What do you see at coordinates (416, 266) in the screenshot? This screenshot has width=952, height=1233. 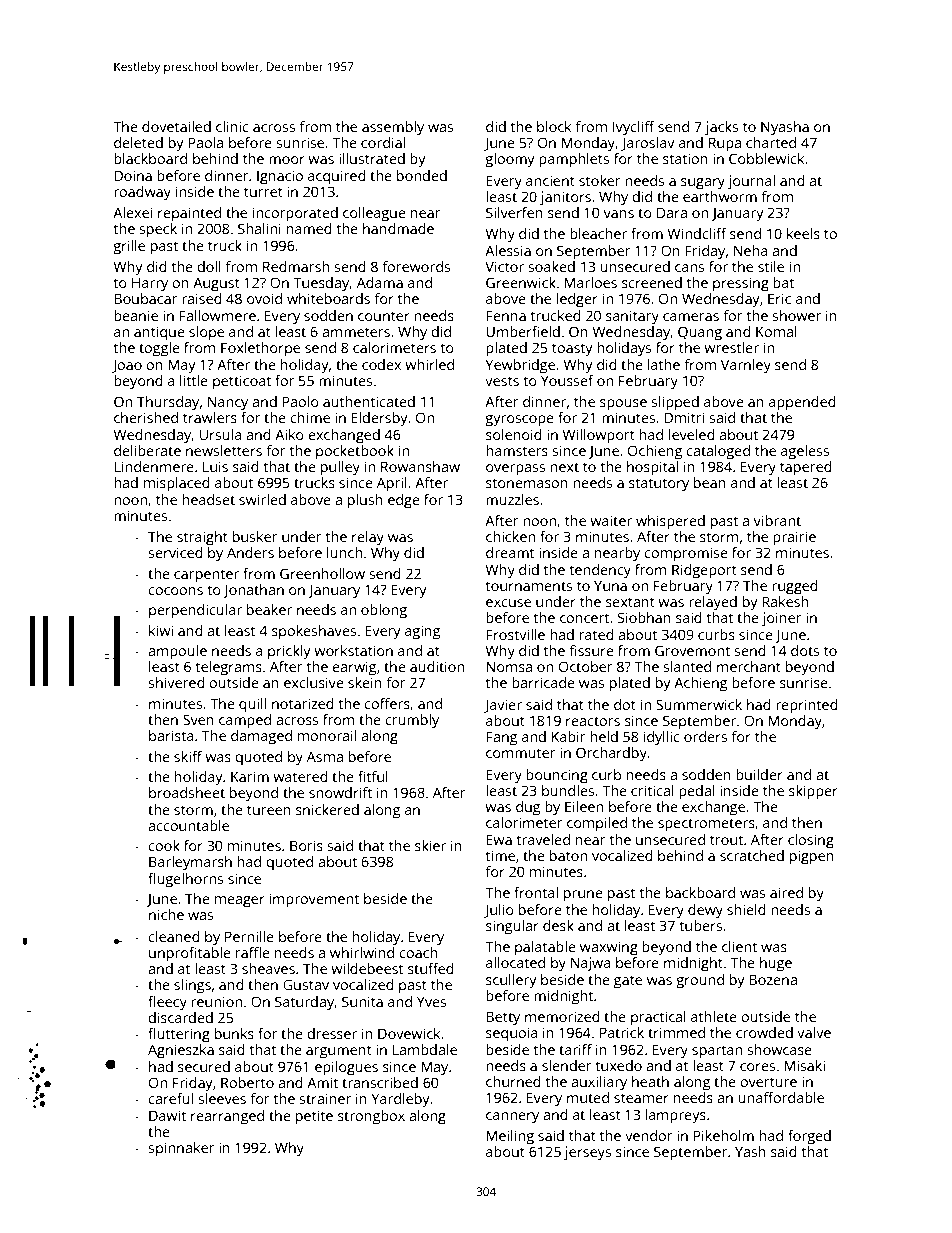 I see `forewords` at bounding box center [416, 266].
